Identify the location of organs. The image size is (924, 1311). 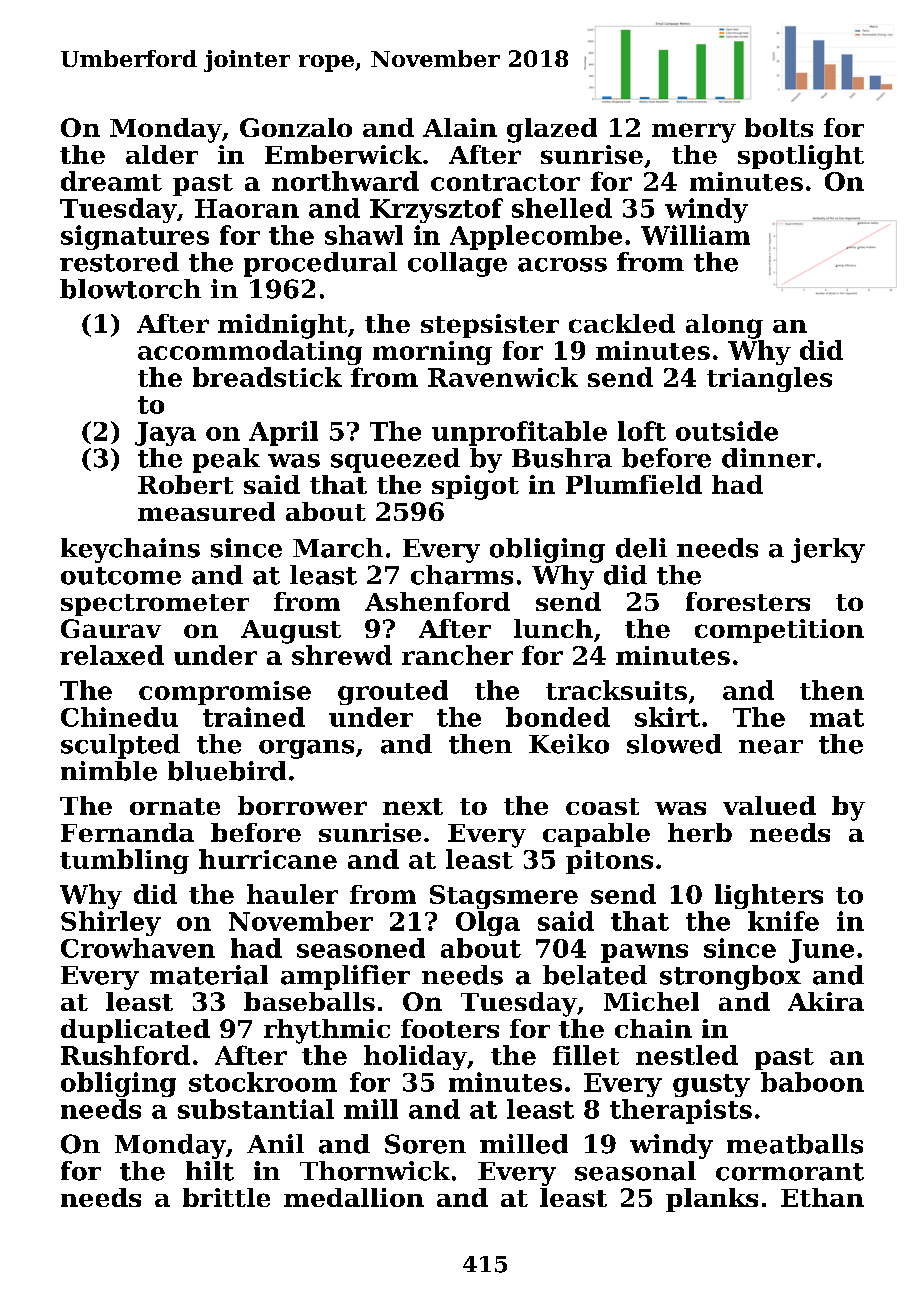
(306, 749).
